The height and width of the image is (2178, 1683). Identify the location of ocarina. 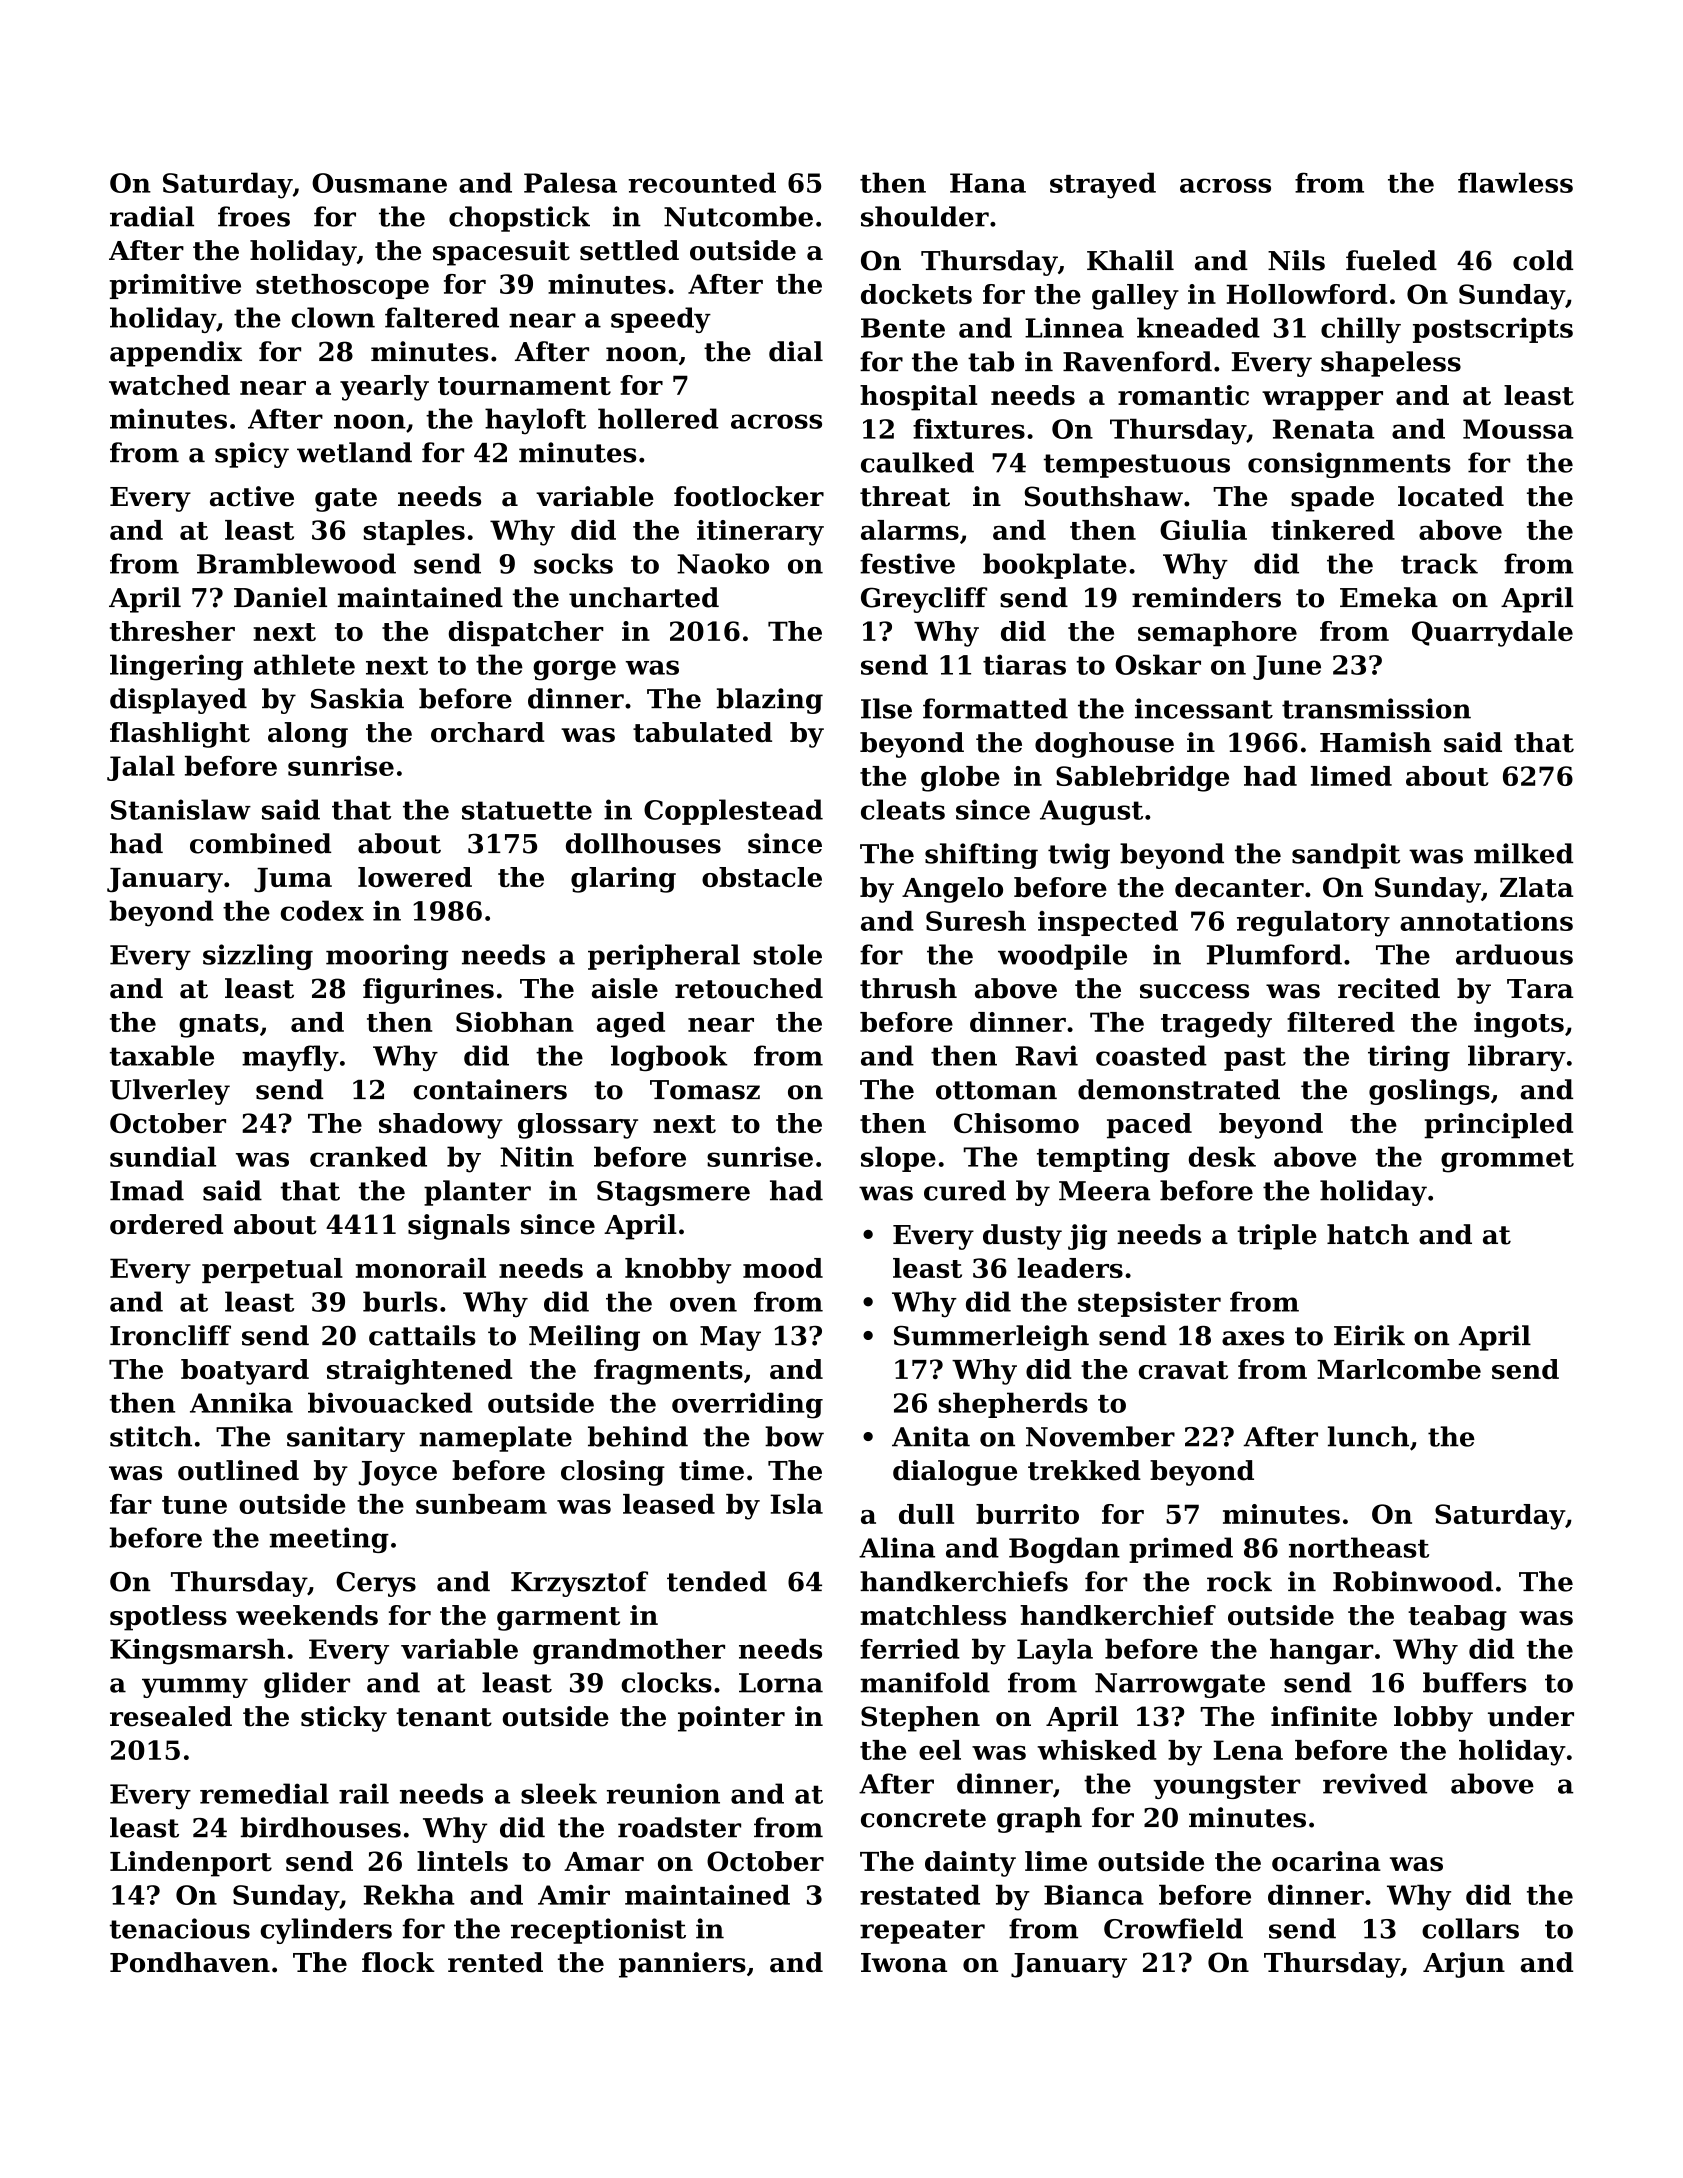
(1326, 1861).
